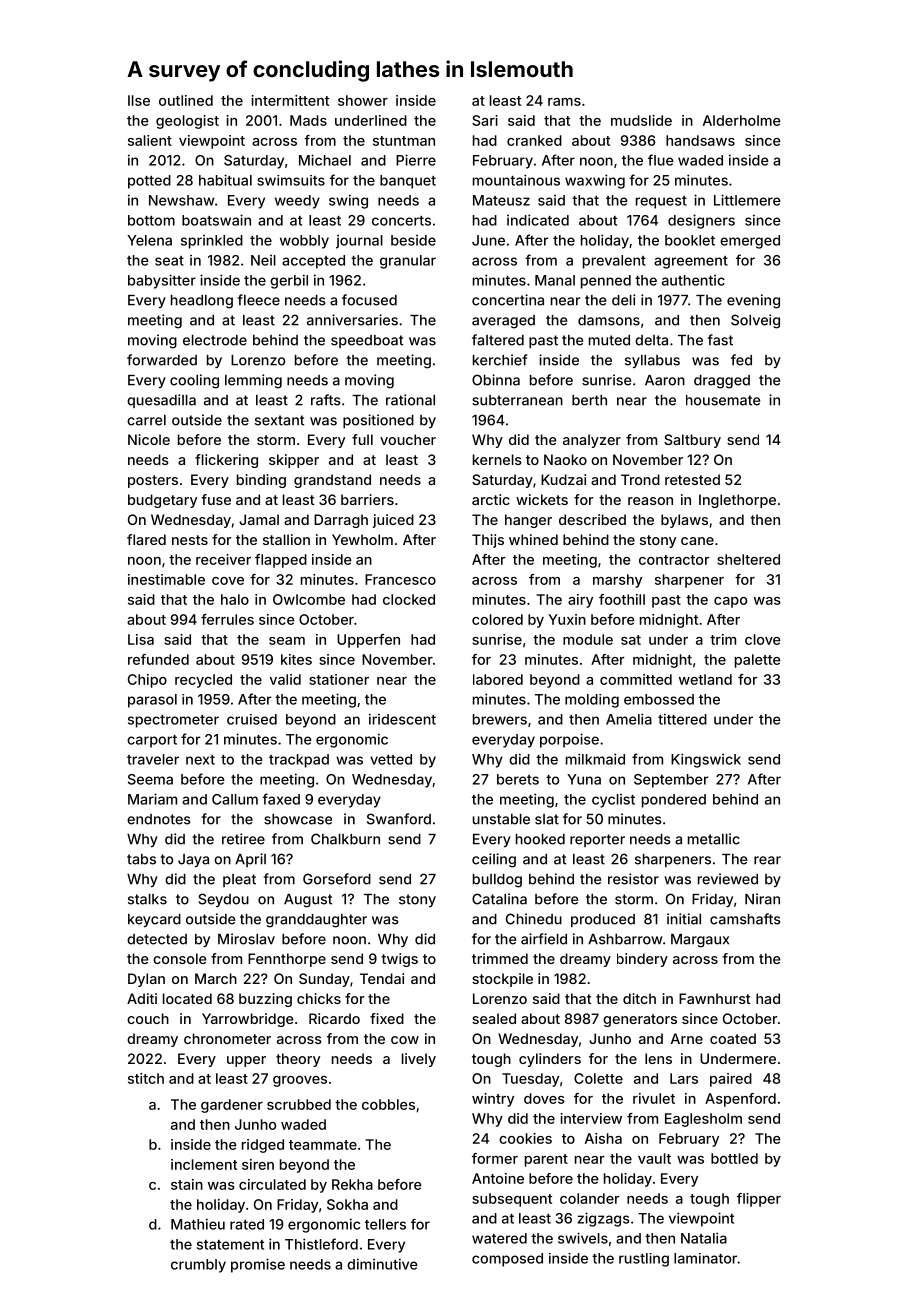  What do you see at coordinates (281, 561) in the screenshot?
I see `flapped` at bounding box center [281, 561].
